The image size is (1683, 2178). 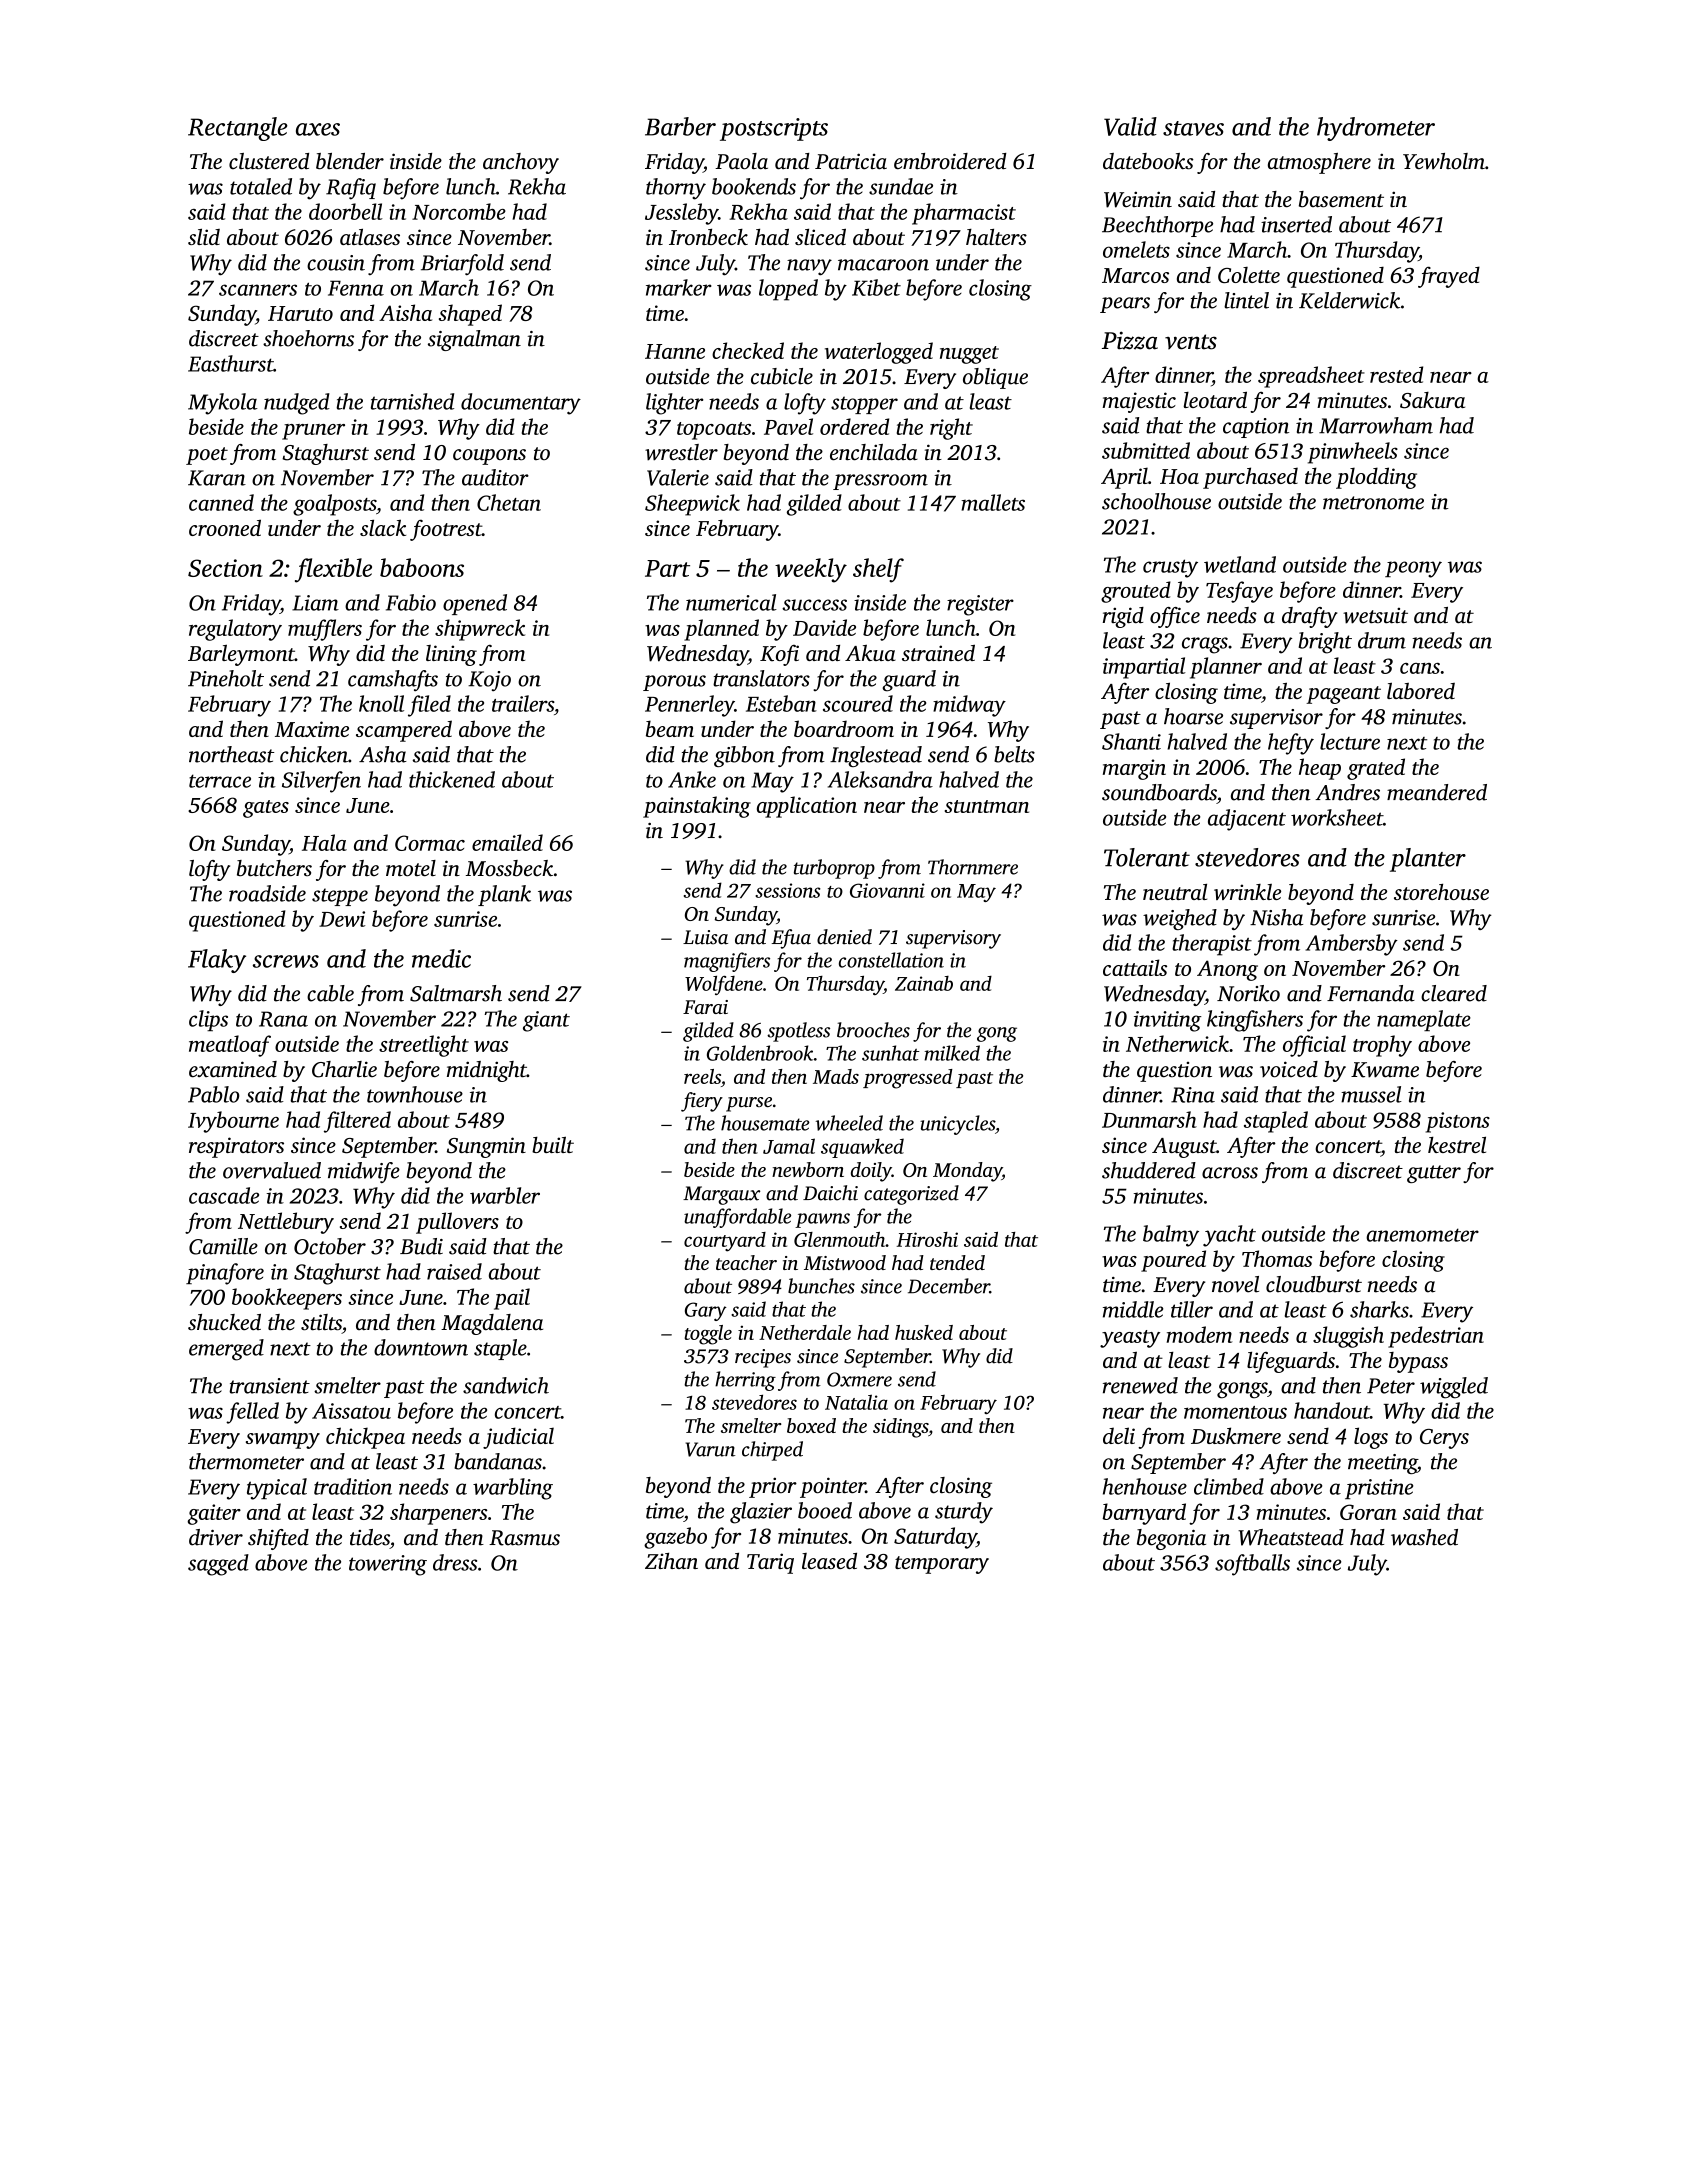 I want to click on goalposts, so click(x=334, y=505).
